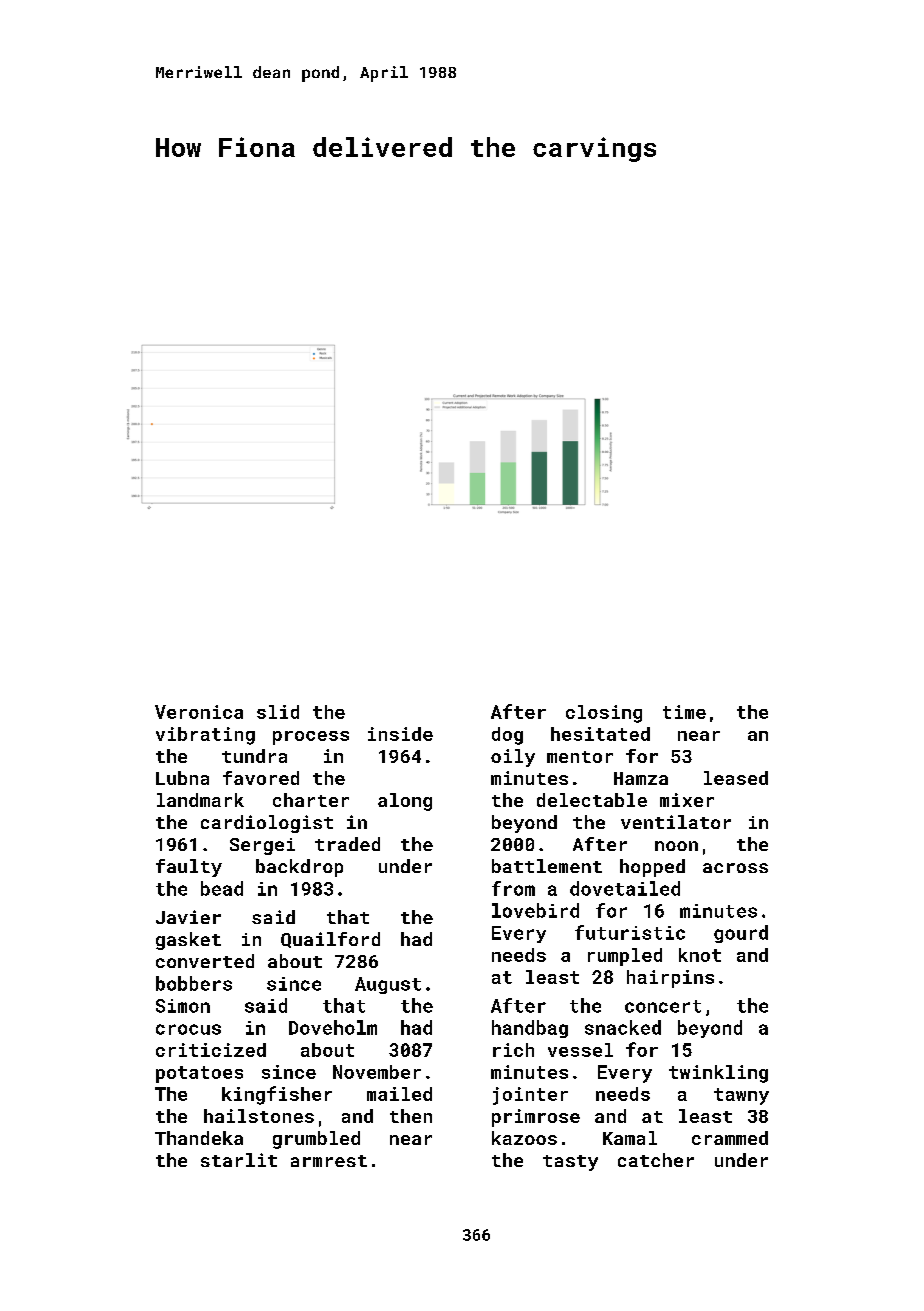 This screenshot has width=924, height=1311. What do you see at coordinates (625, 888) in the screenshot?
I see `dovetailed` at bounding box center [625, 888].
